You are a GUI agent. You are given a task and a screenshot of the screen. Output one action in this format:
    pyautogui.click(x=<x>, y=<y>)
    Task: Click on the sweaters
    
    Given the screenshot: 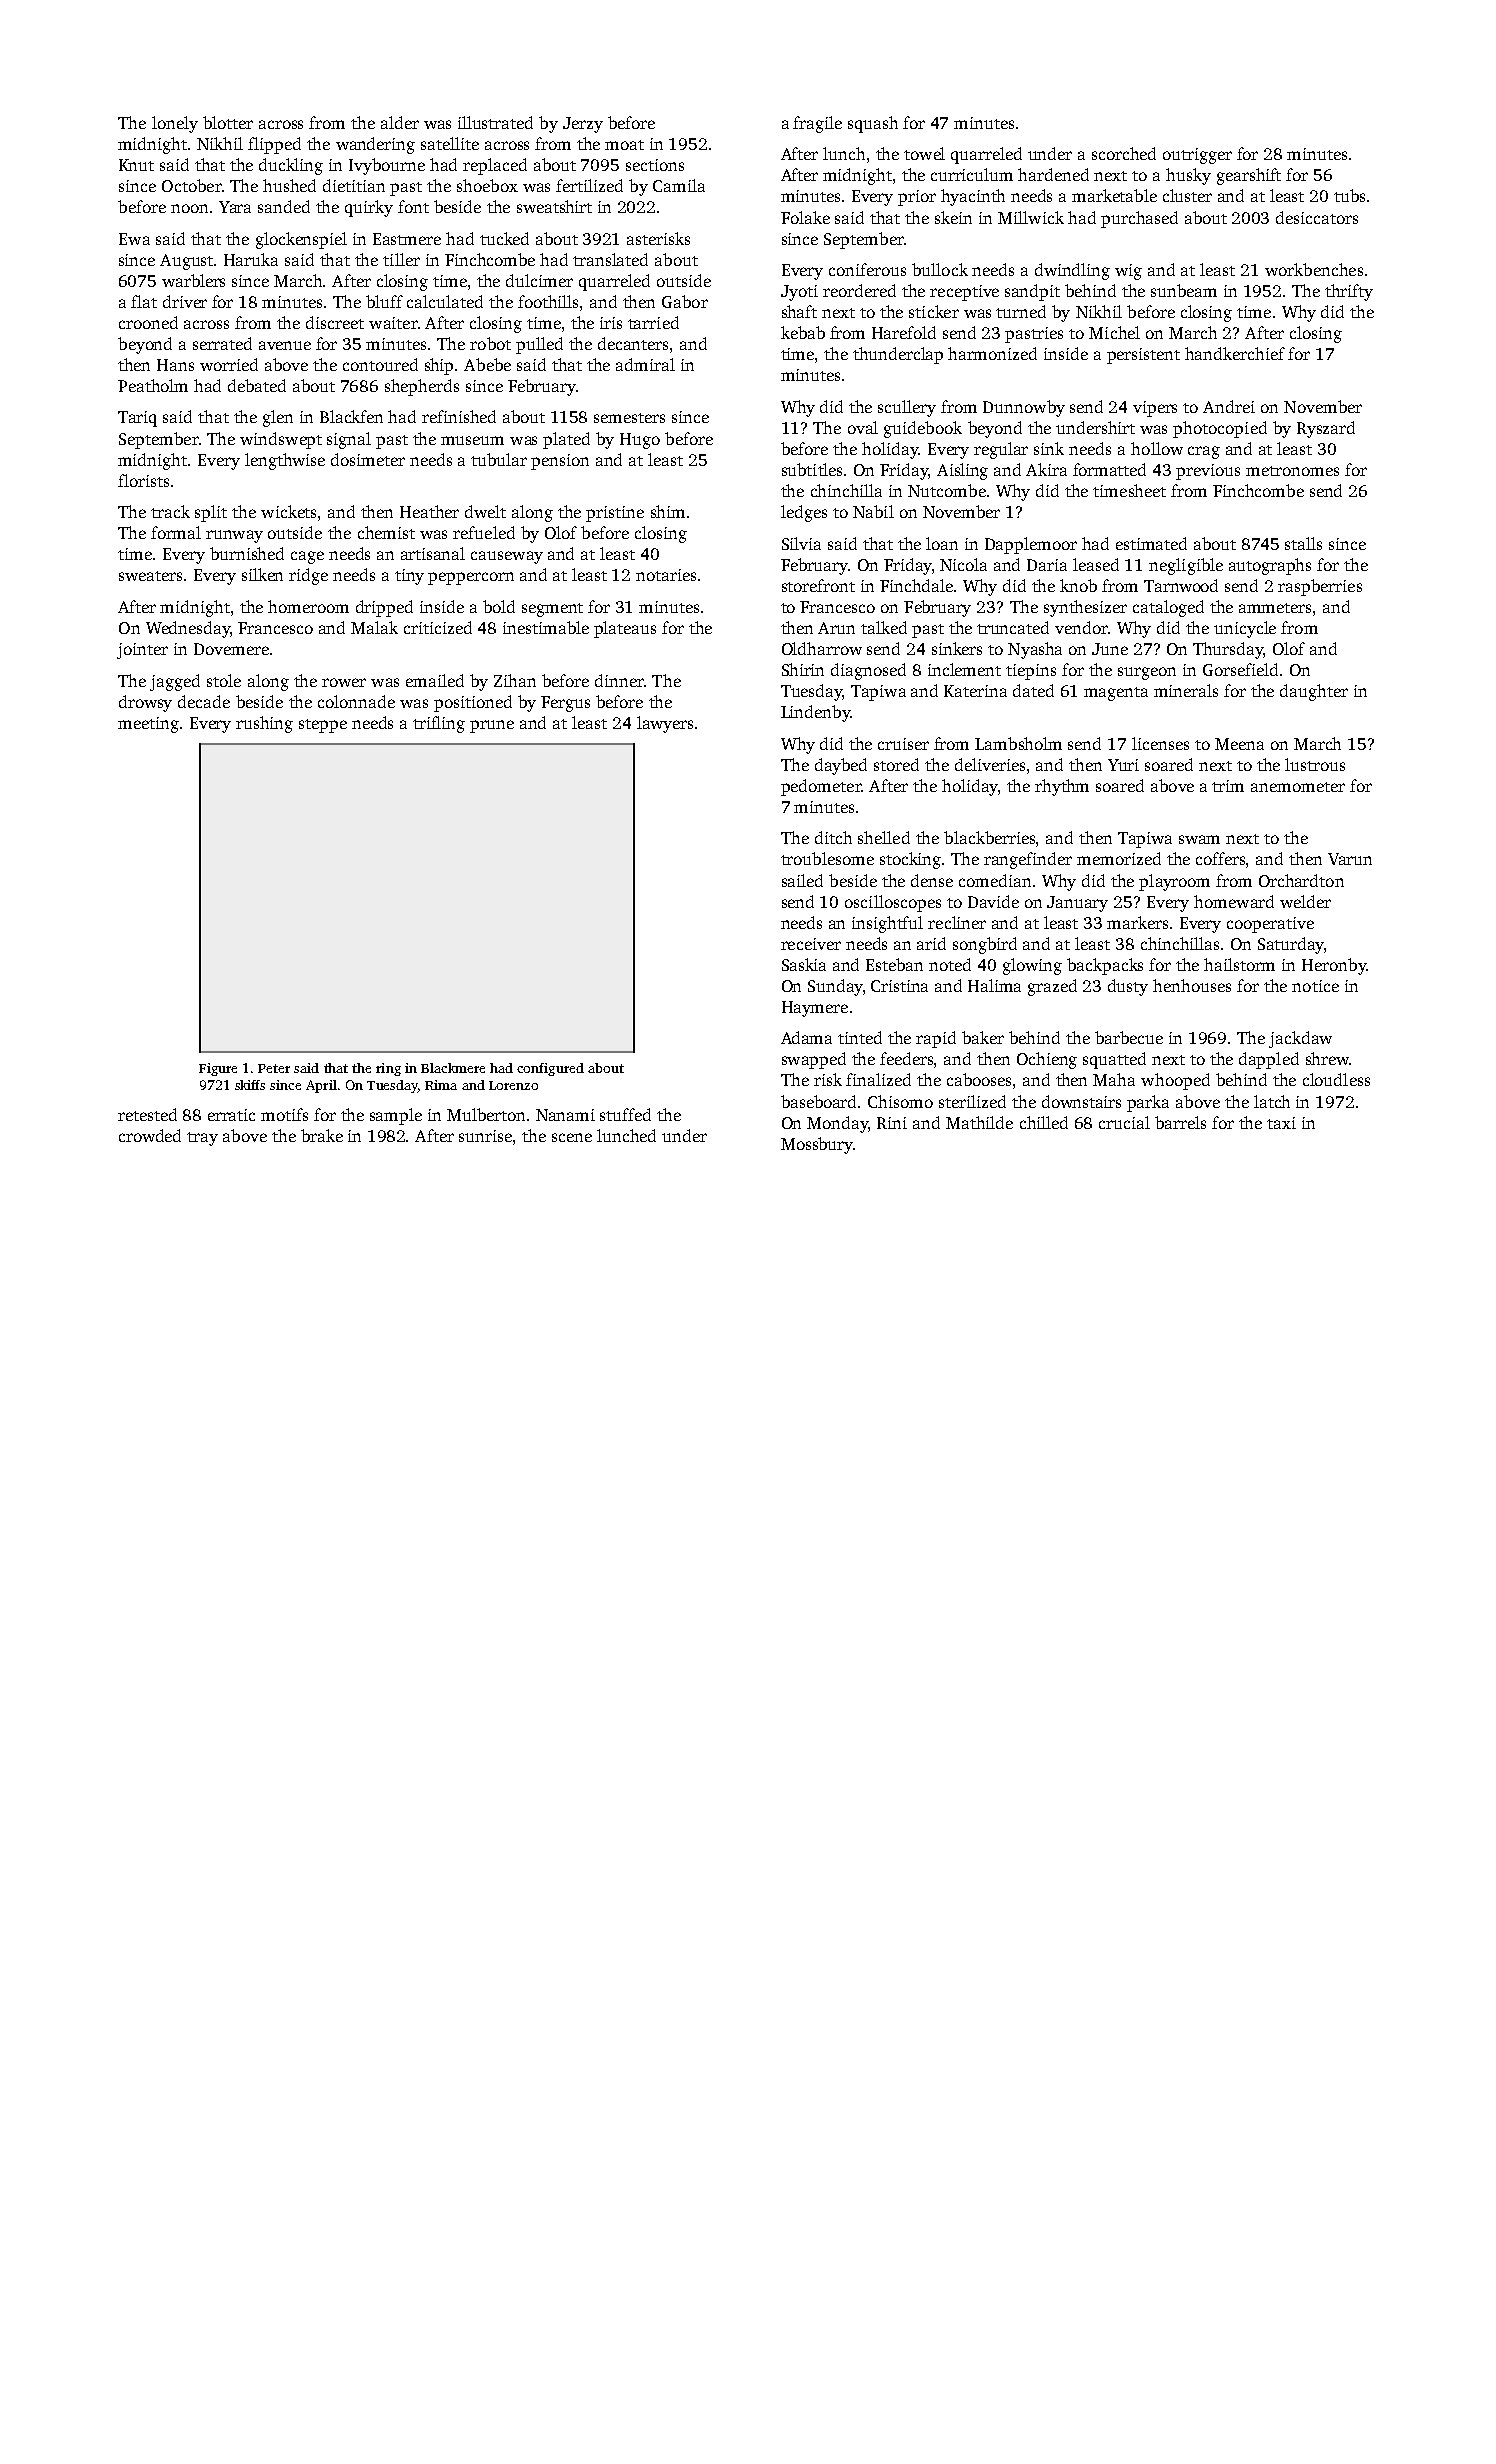 What is the action you would take?
    pyautogui.click(x=150, y=576)
